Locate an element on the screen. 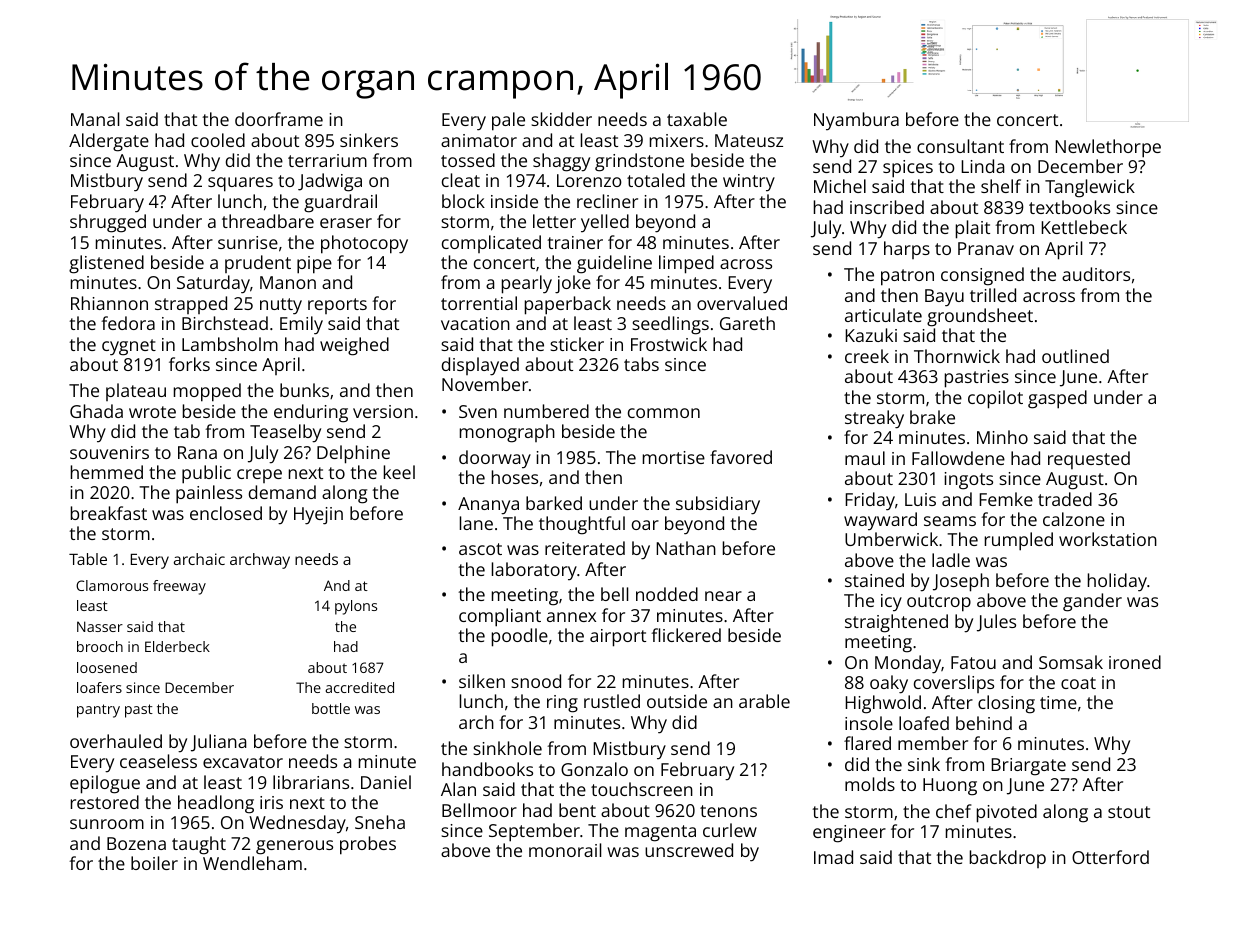  terrarium is located at coordinates (327, 160).
